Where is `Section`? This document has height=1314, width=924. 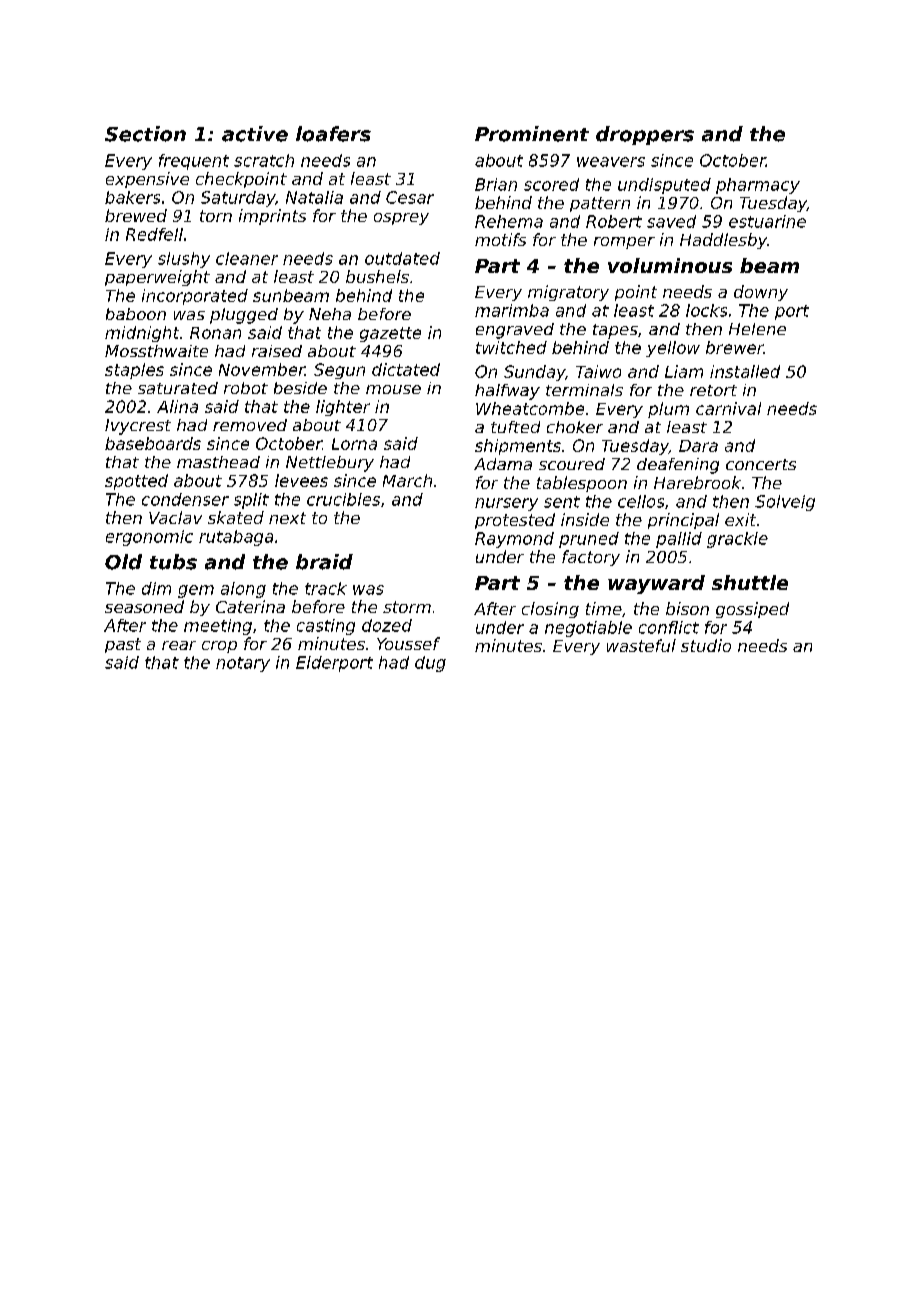 Section is located at coordinates (145, 134).
